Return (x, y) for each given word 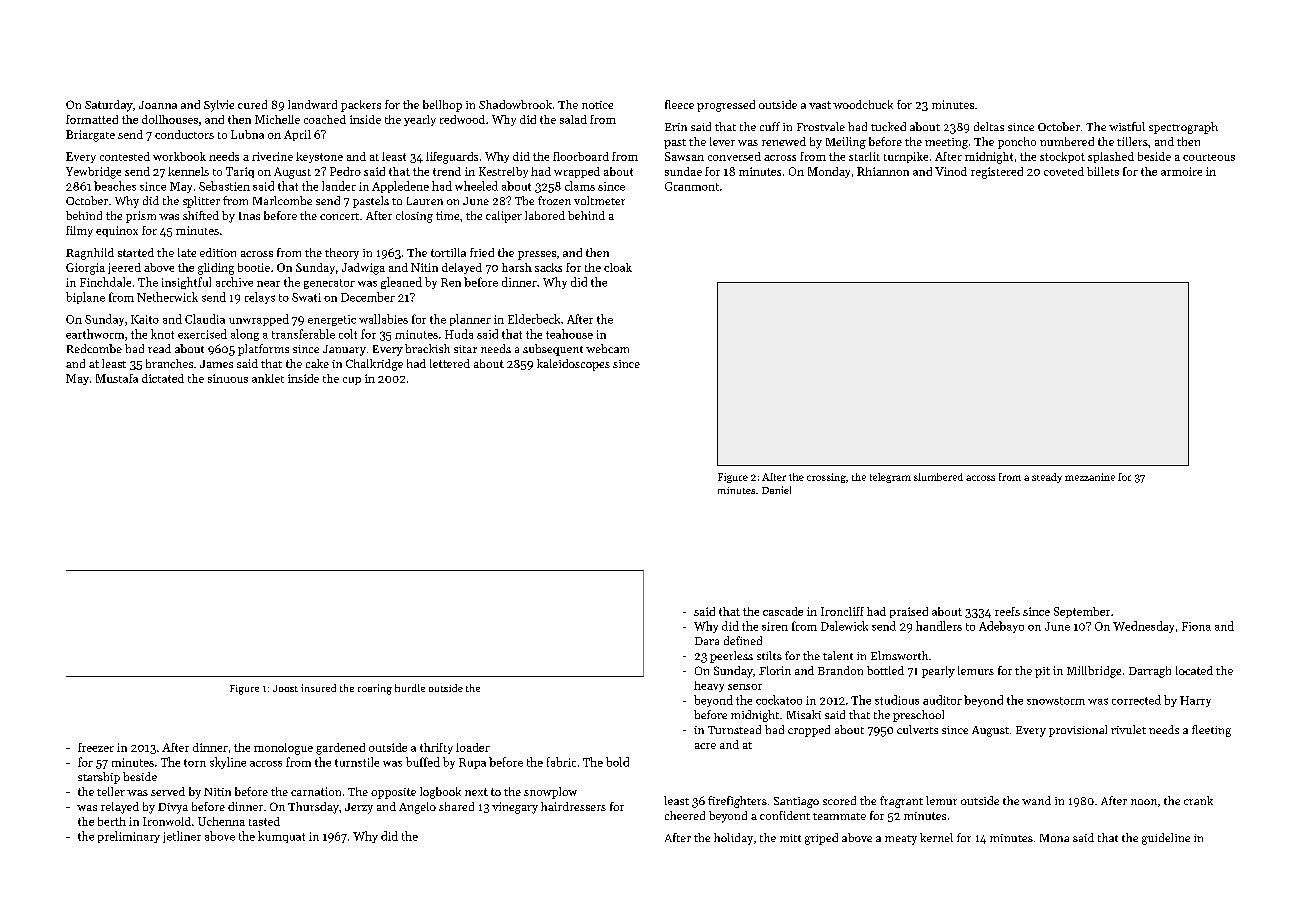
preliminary (129, 837)
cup (352, 381)
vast (820, 105)
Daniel (776, 490)
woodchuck (863, 104)
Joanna (158, 105)
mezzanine (1090, 477)
